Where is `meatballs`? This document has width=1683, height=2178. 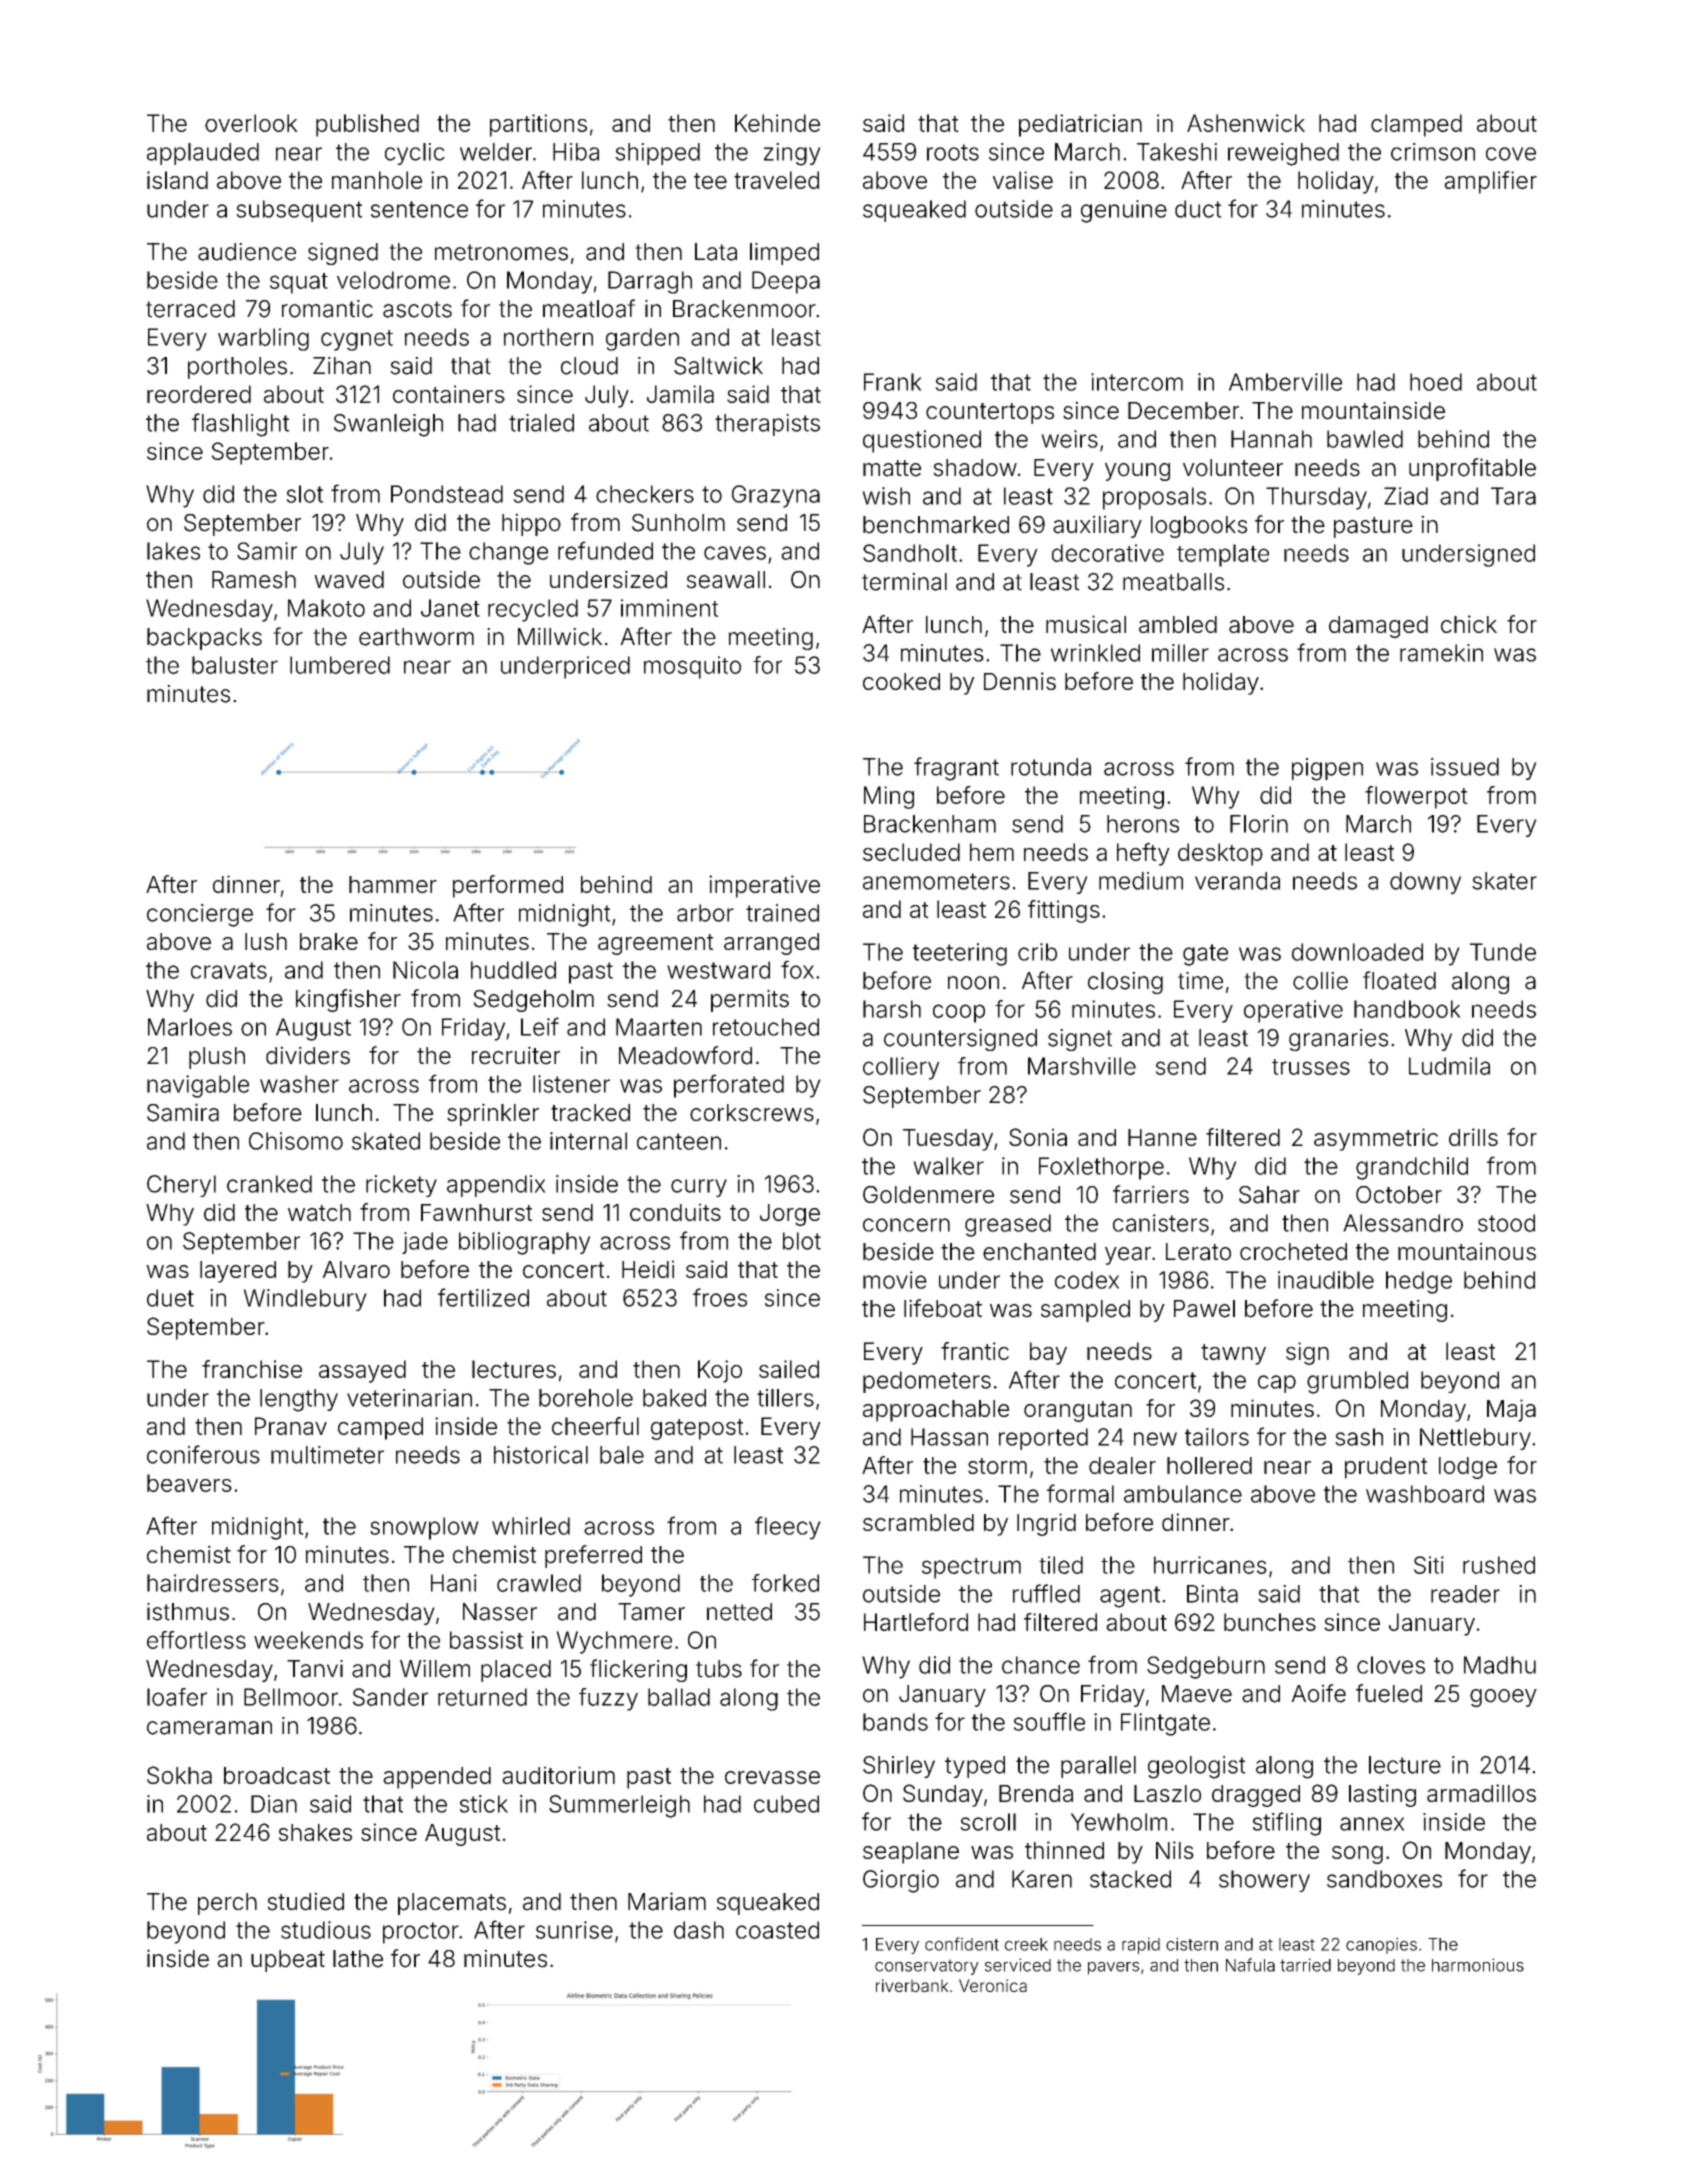 meatballs is located at coordinates (1173, 582).
